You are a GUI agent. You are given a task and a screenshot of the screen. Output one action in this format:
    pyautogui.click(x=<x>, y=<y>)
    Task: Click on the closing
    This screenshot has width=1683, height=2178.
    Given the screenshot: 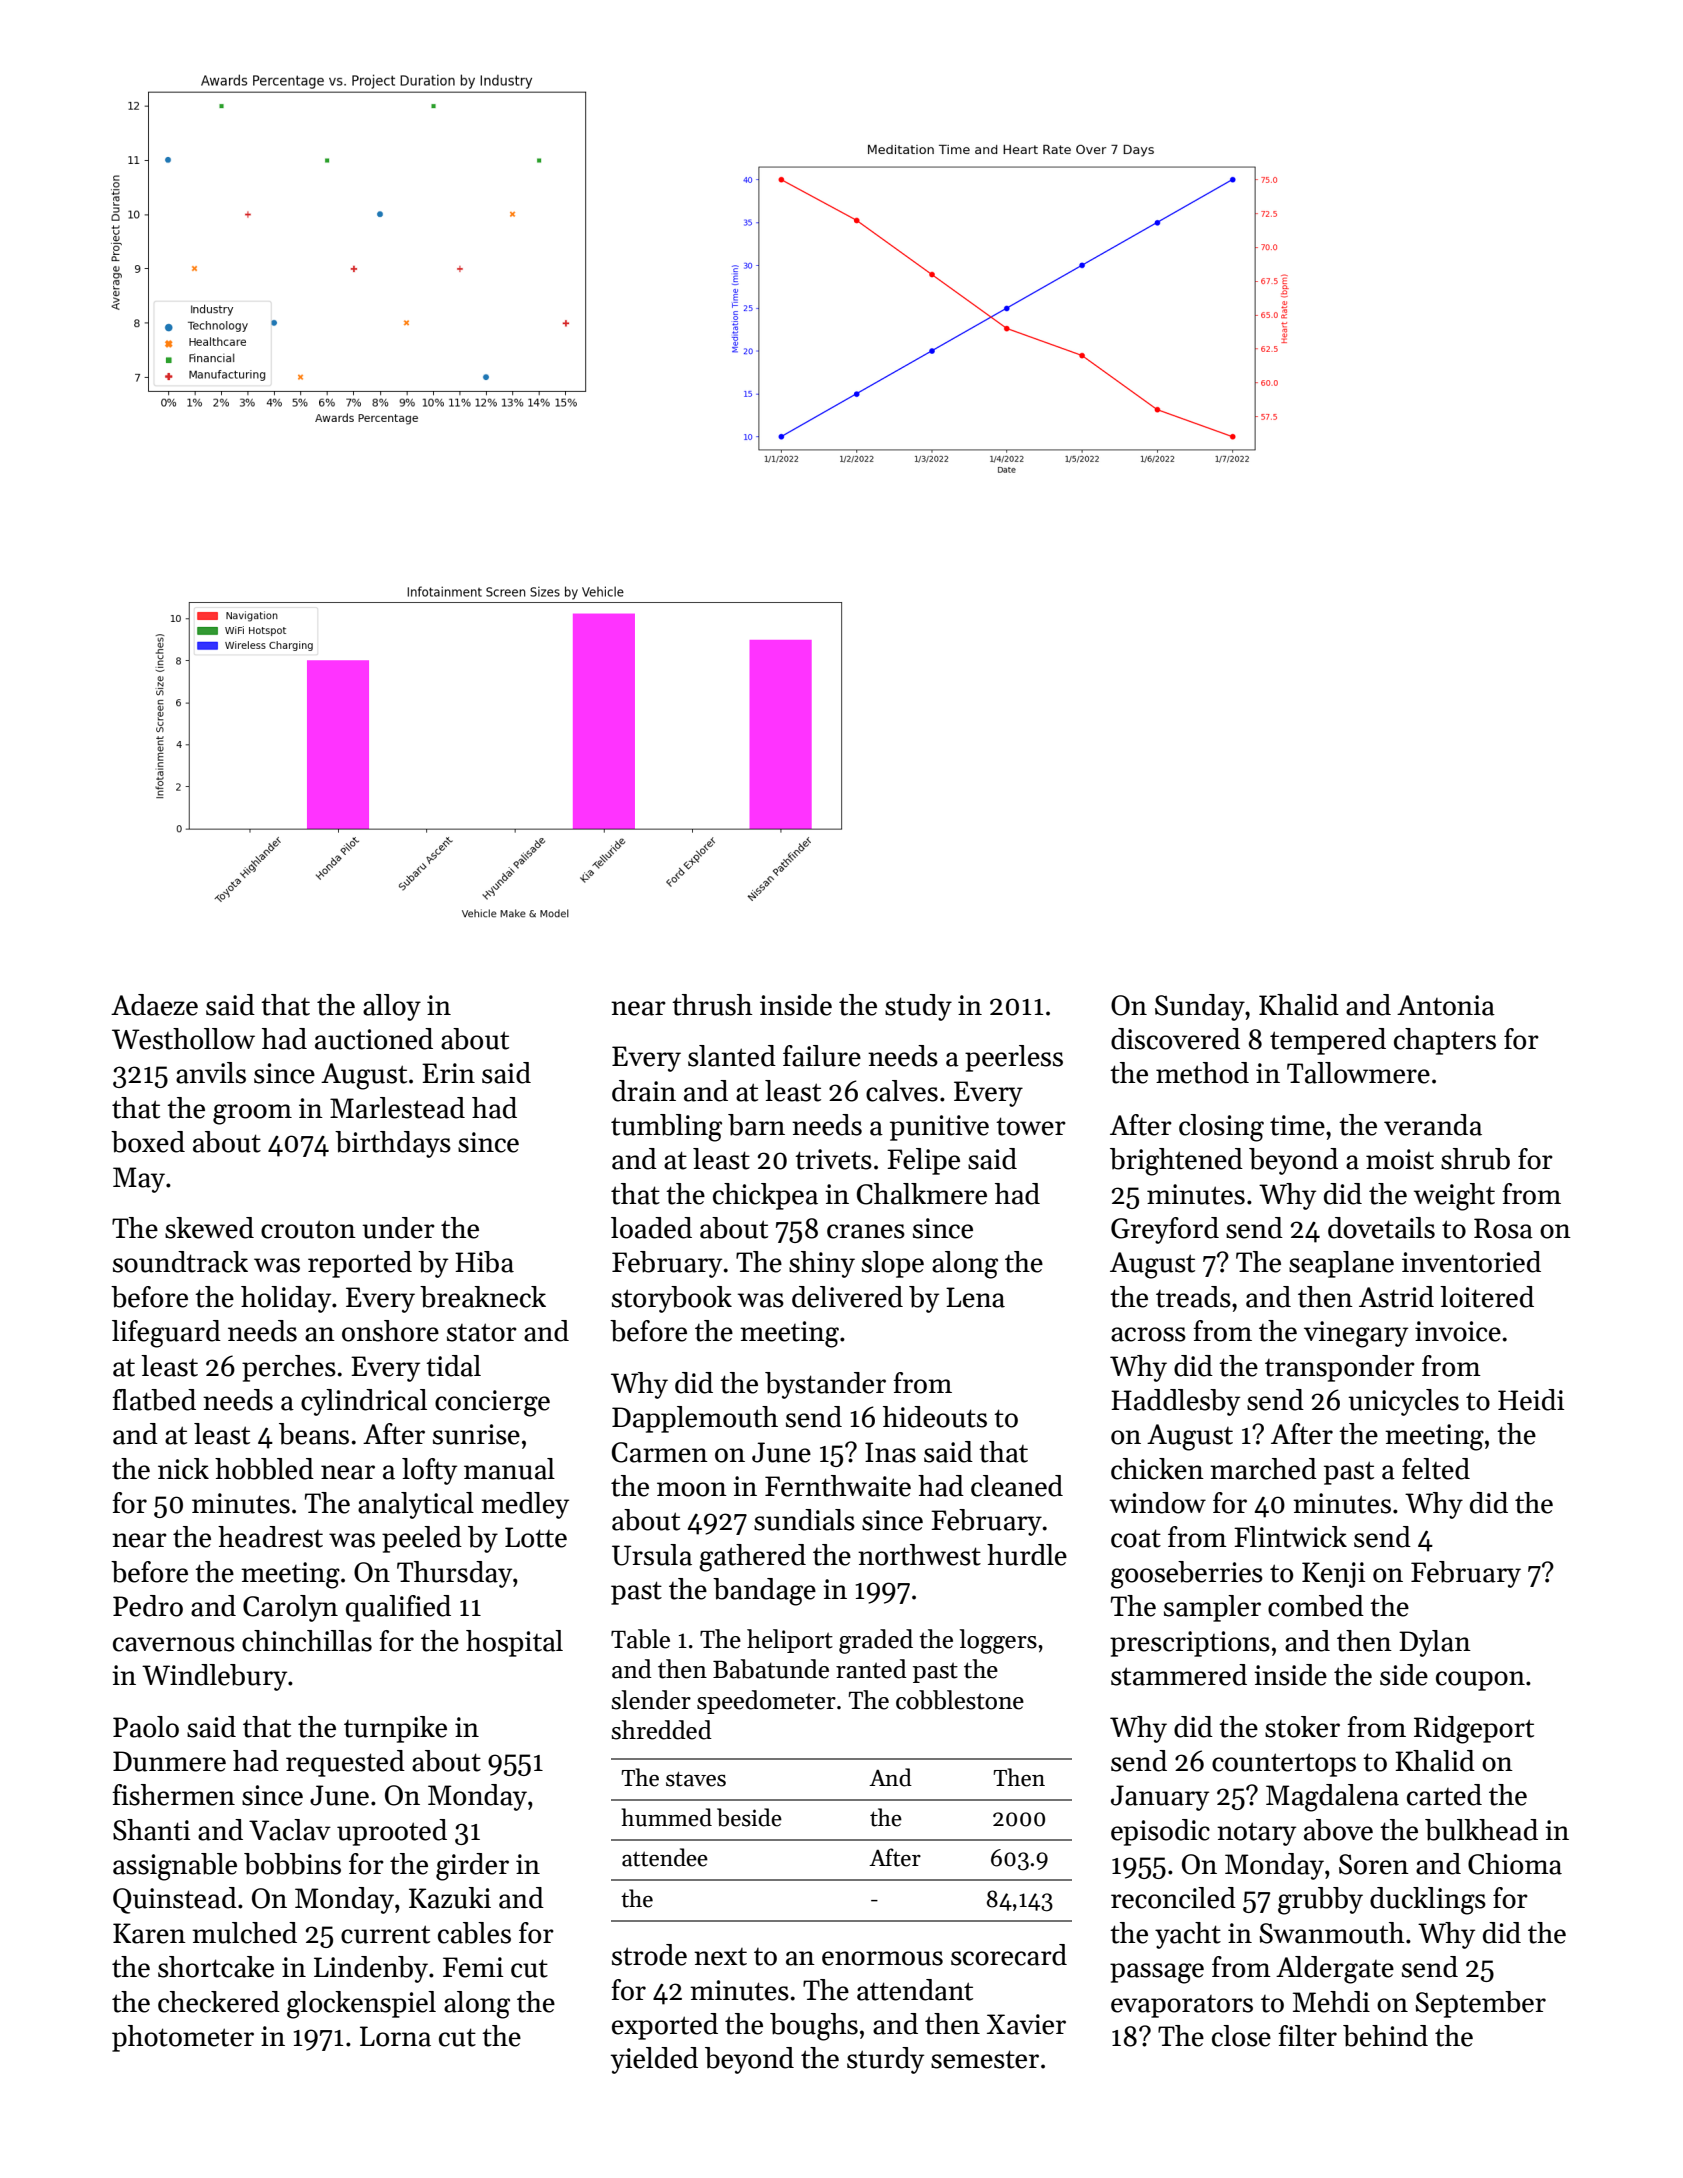 What is the action you would take?
    pyautogui.click(x=1221, y=1128)
